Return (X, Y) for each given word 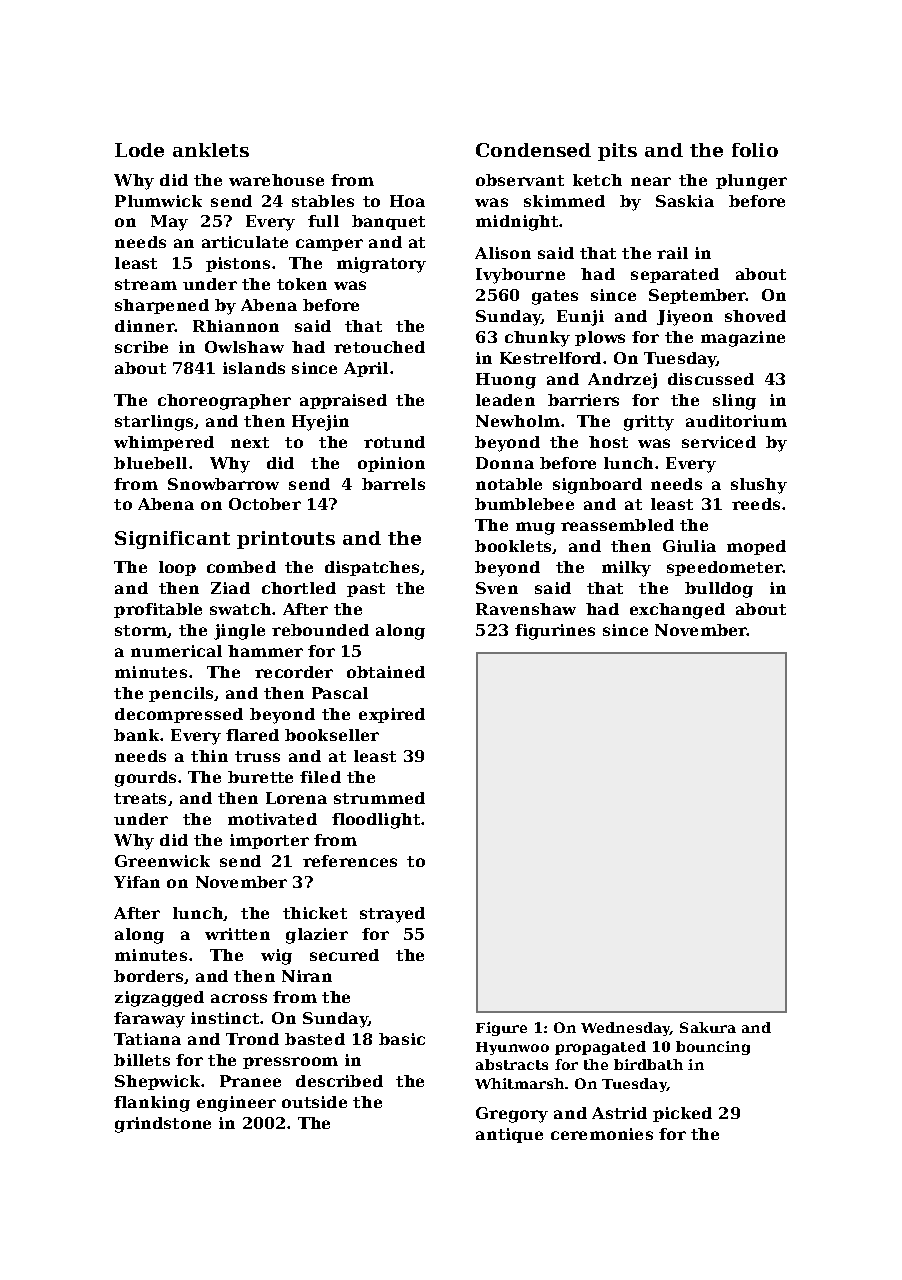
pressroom (290, 1063)
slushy (759, 486)
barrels (393, 484)
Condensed (533, 150)
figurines (555, 632)
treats (140, 798)
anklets (211, 150)
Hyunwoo (512, 1048)
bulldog (719, 590)
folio (755, 150)
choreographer (224, 402)
